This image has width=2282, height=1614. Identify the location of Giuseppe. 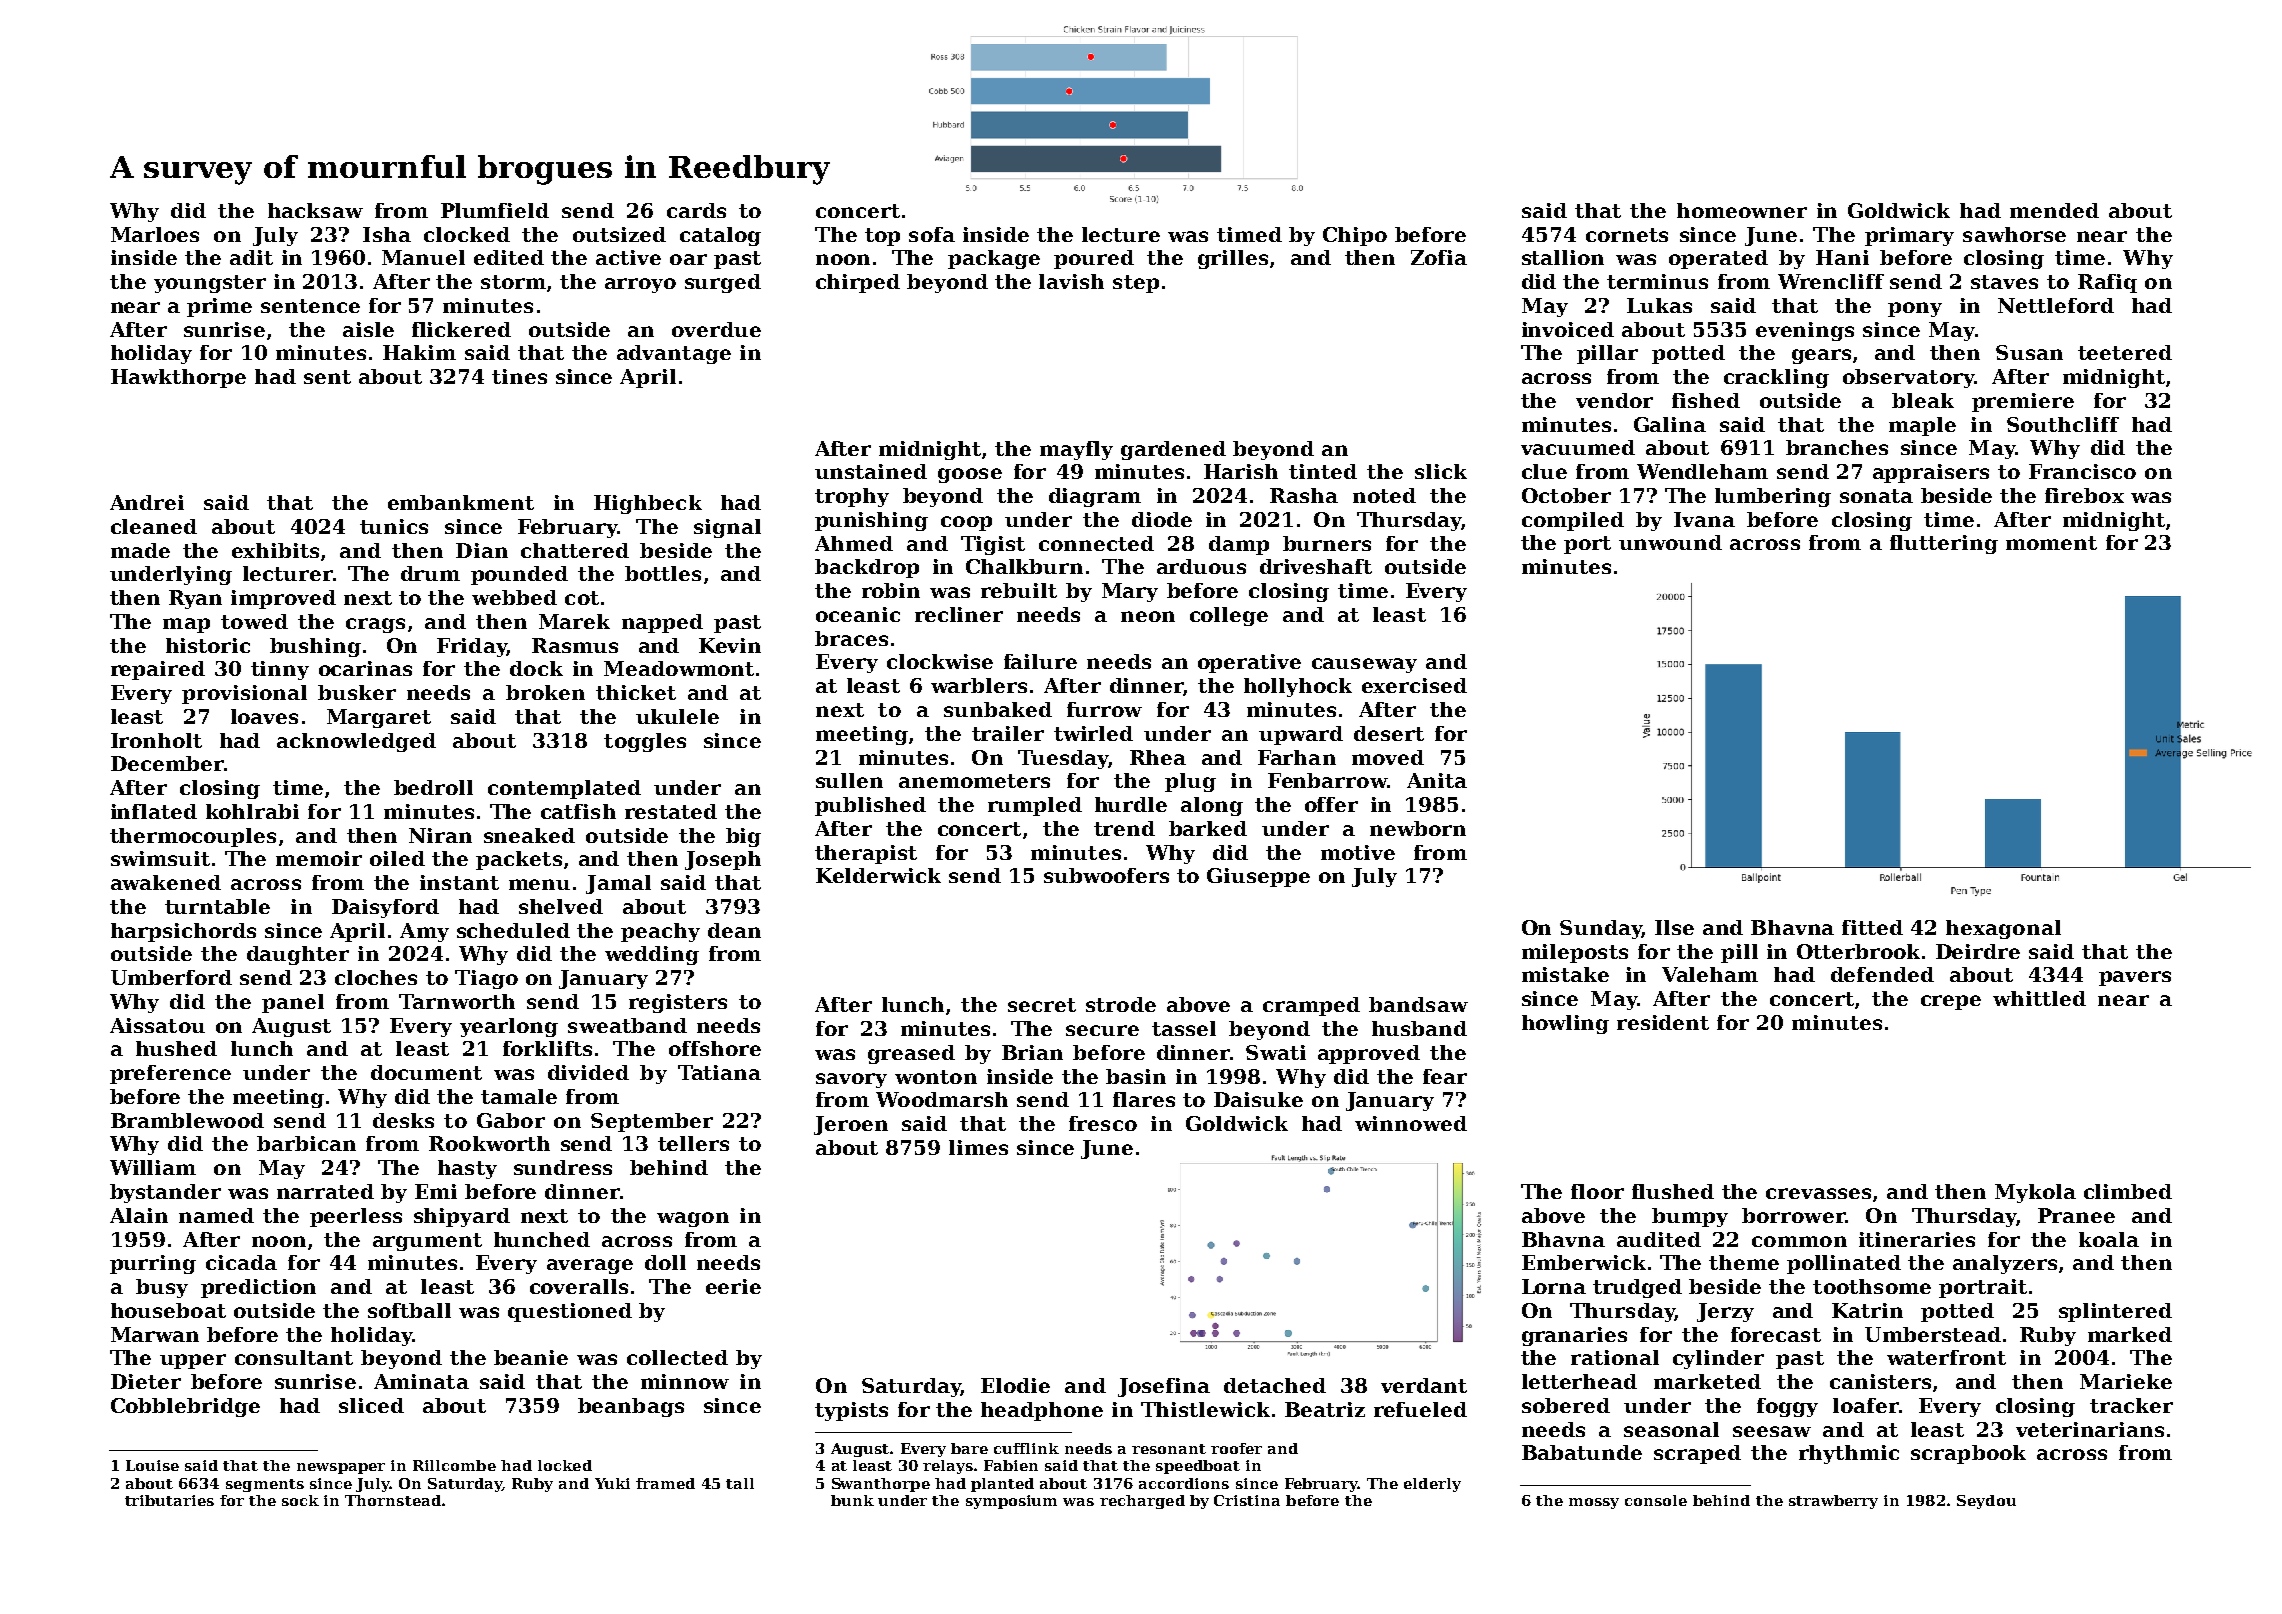
(1258, 877).
